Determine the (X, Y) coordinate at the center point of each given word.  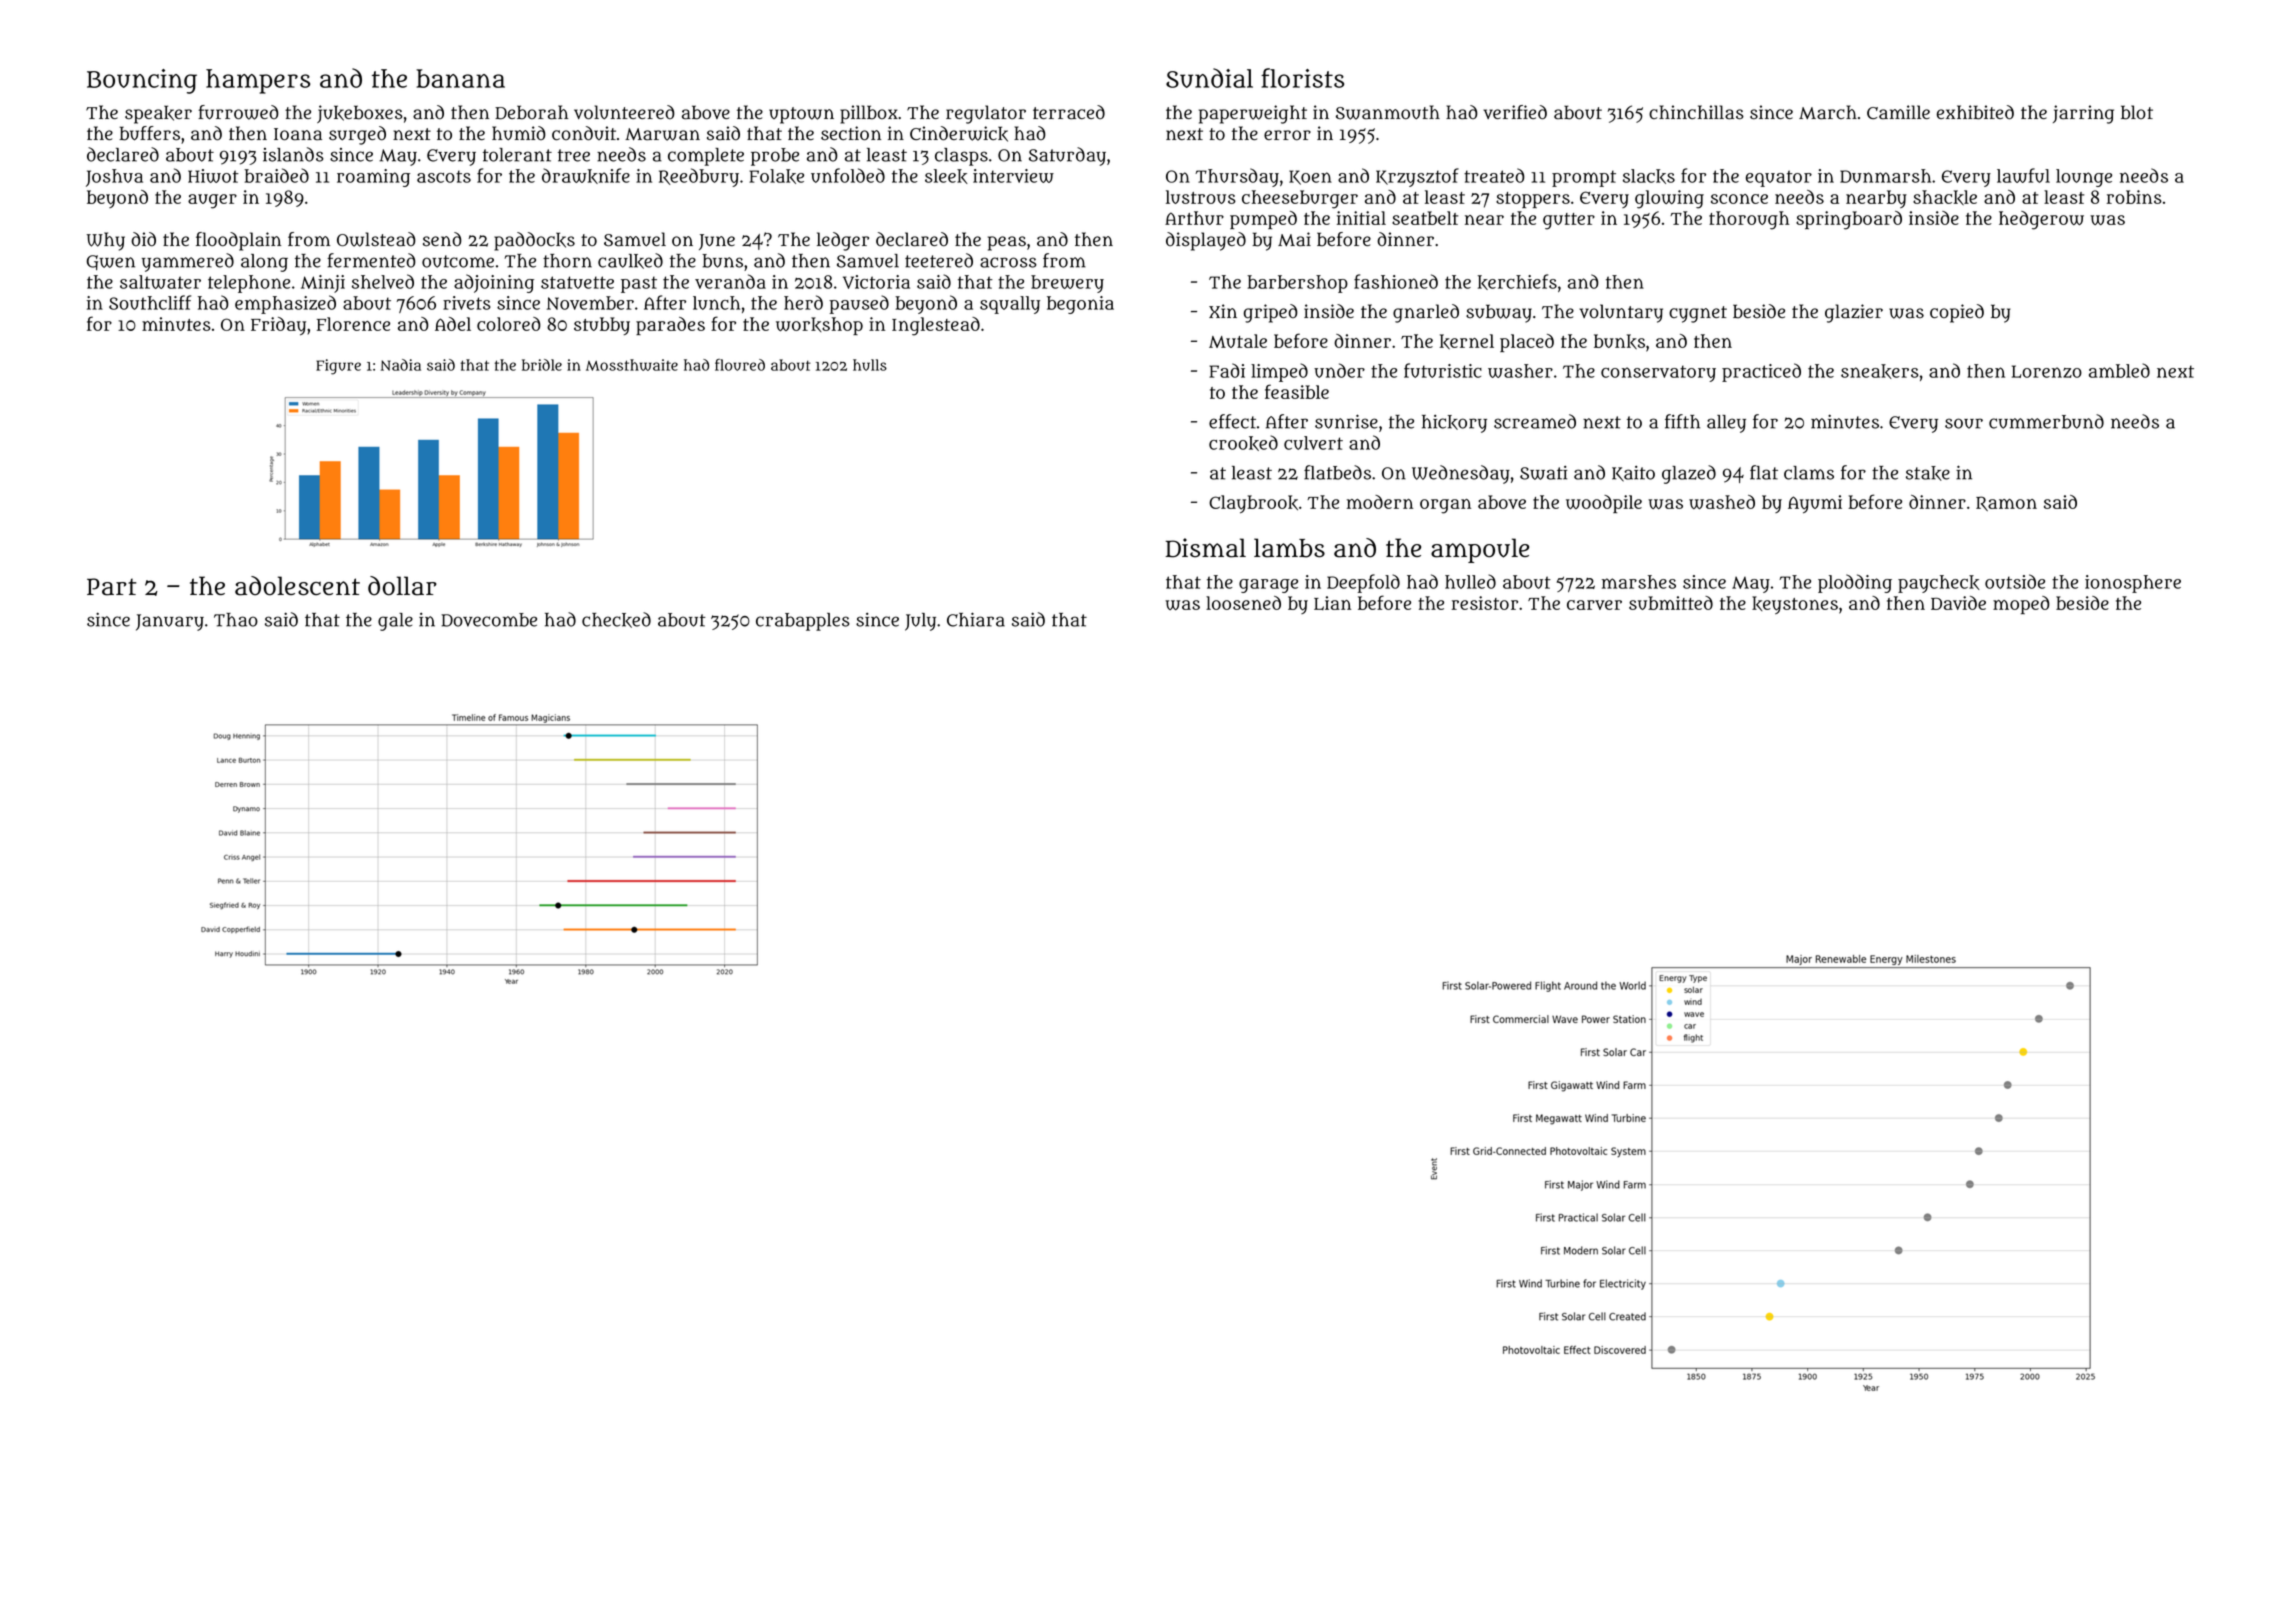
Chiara (976, 619)
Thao (236, 620)
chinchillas (1696, 112)
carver (1594, 605)
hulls (870, 365)
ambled (2119, 370)
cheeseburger (1300, 199)
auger (212, 201)
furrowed (238, 112)
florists (1302, 78)
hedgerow (2041, 220)
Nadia (401, 365)
